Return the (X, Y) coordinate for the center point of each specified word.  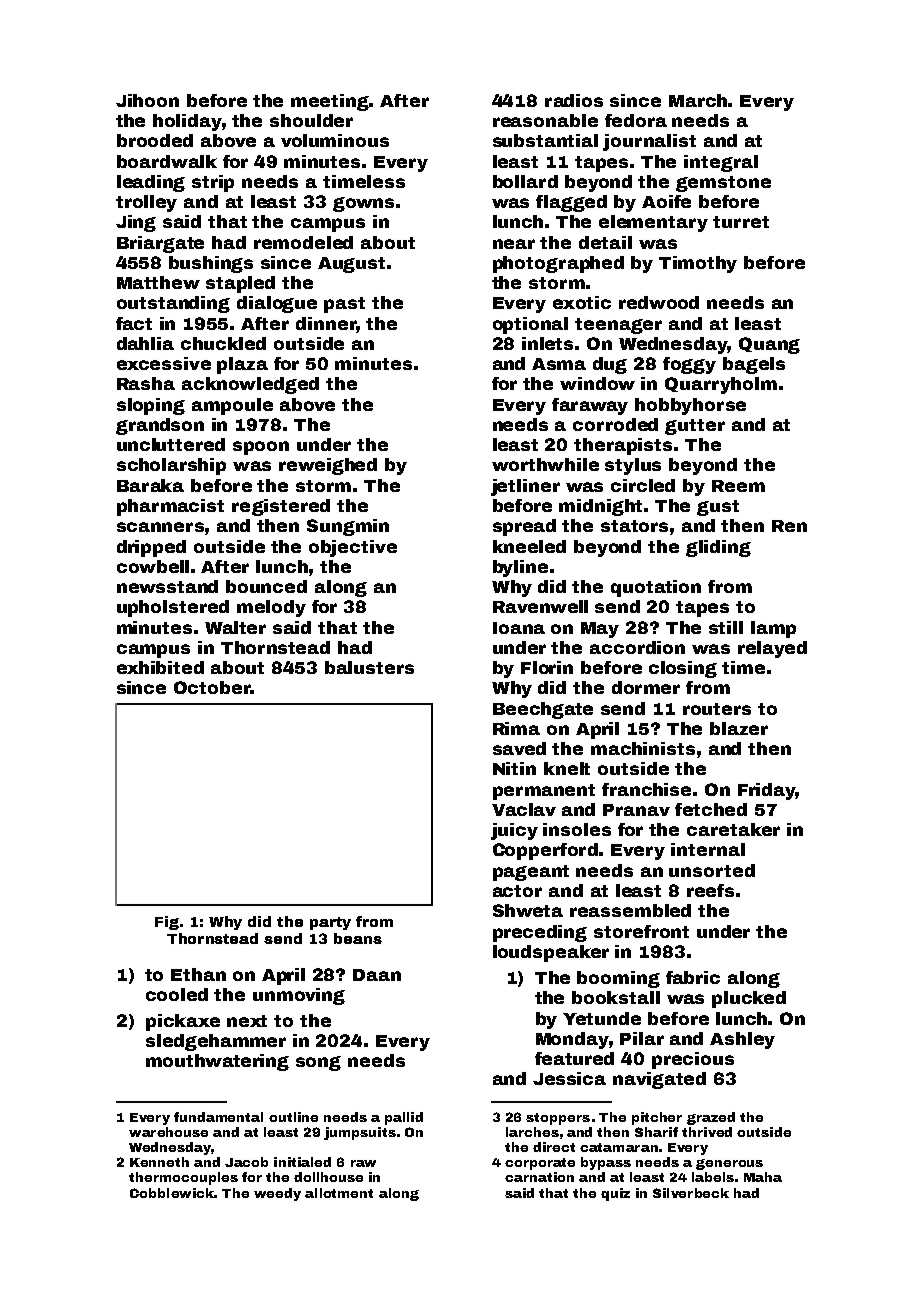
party (330, 923)
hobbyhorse (690, 406)
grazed (711, 1118)
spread (524, 527)
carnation (539, 1177)
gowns (363, 204)
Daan (377, 975)
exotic (582, 302)
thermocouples (183, 1178)
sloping (151, 406)
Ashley (742, 1040)
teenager (618, 326)
